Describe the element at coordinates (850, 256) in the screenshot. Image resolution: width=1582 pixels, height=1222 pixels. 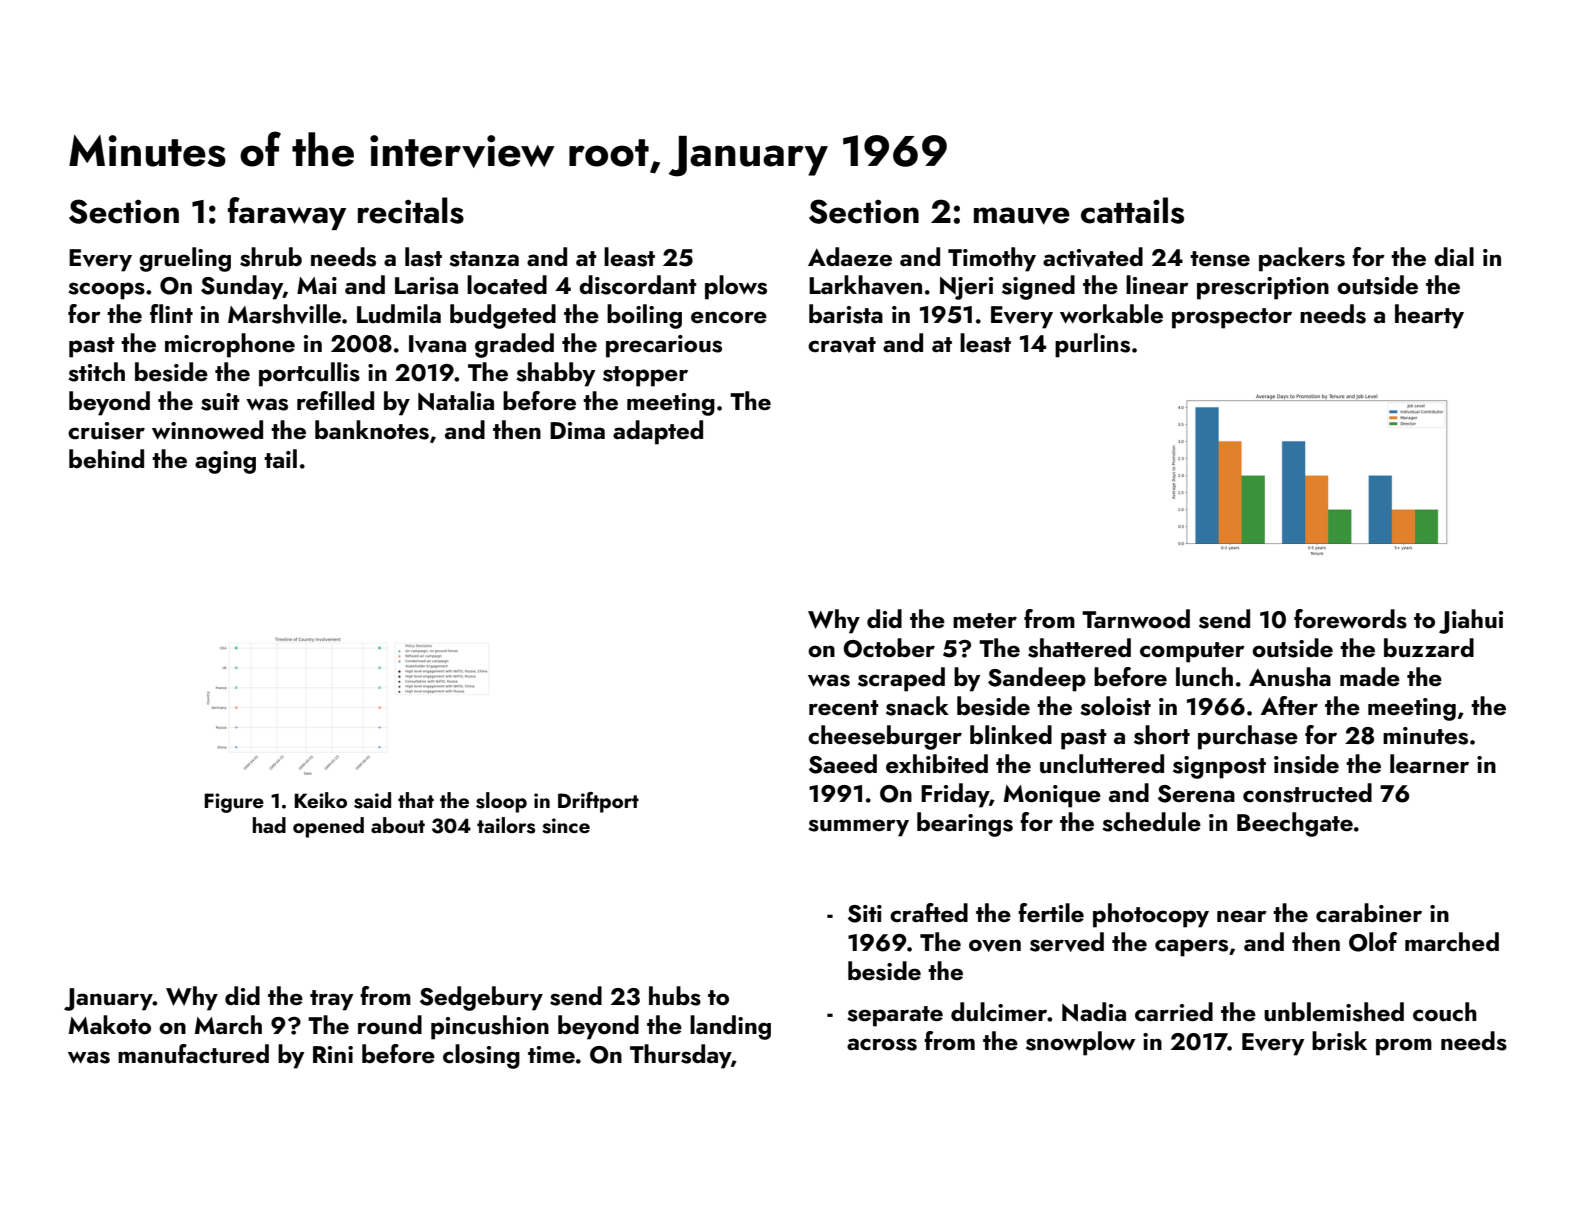
I see `Adaeze` at that location.
